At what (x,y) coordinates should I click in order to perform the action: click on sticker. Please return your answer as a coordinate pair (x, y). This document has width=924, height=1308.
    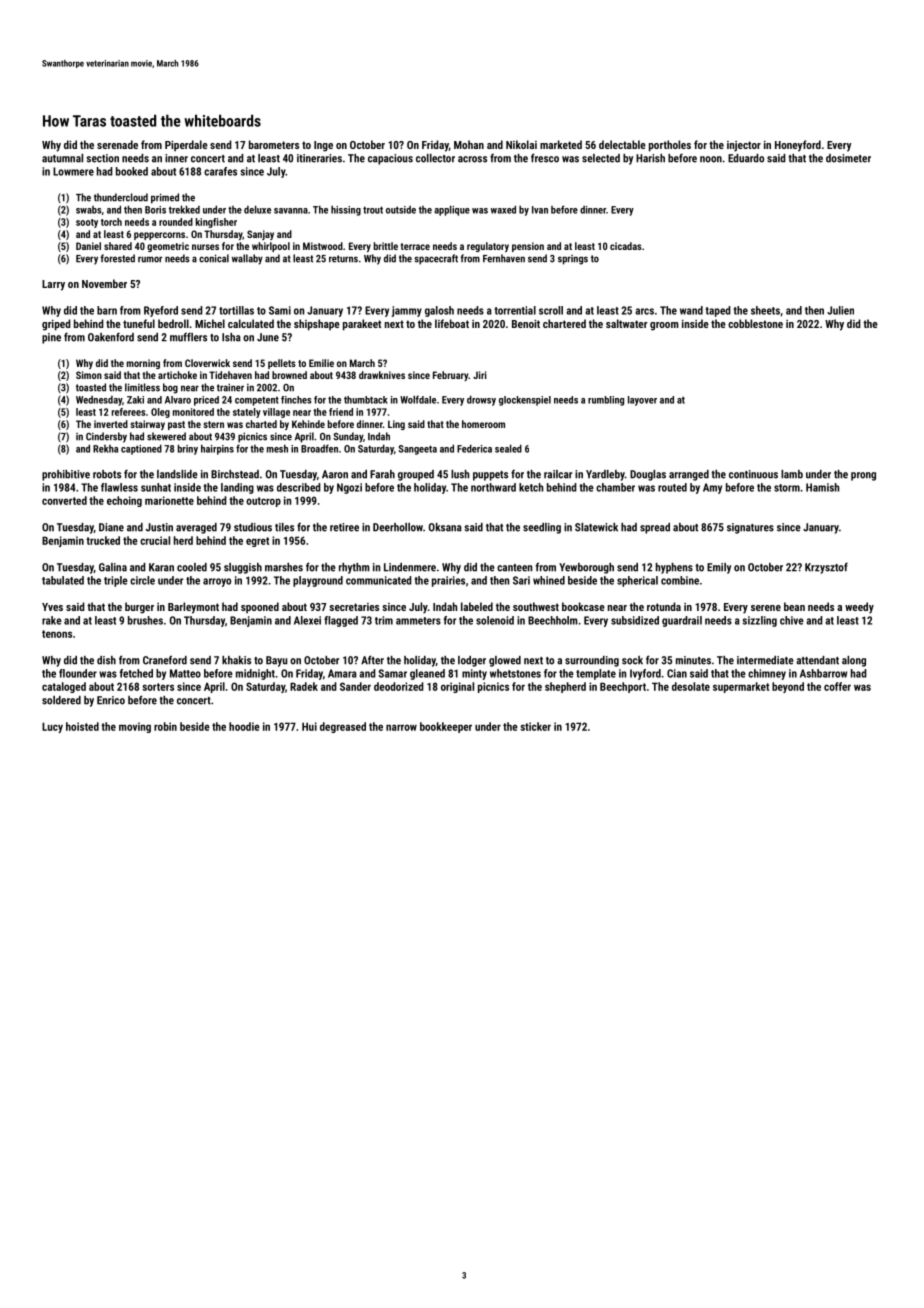
    Looking at the image, I should click on (535, 726).
